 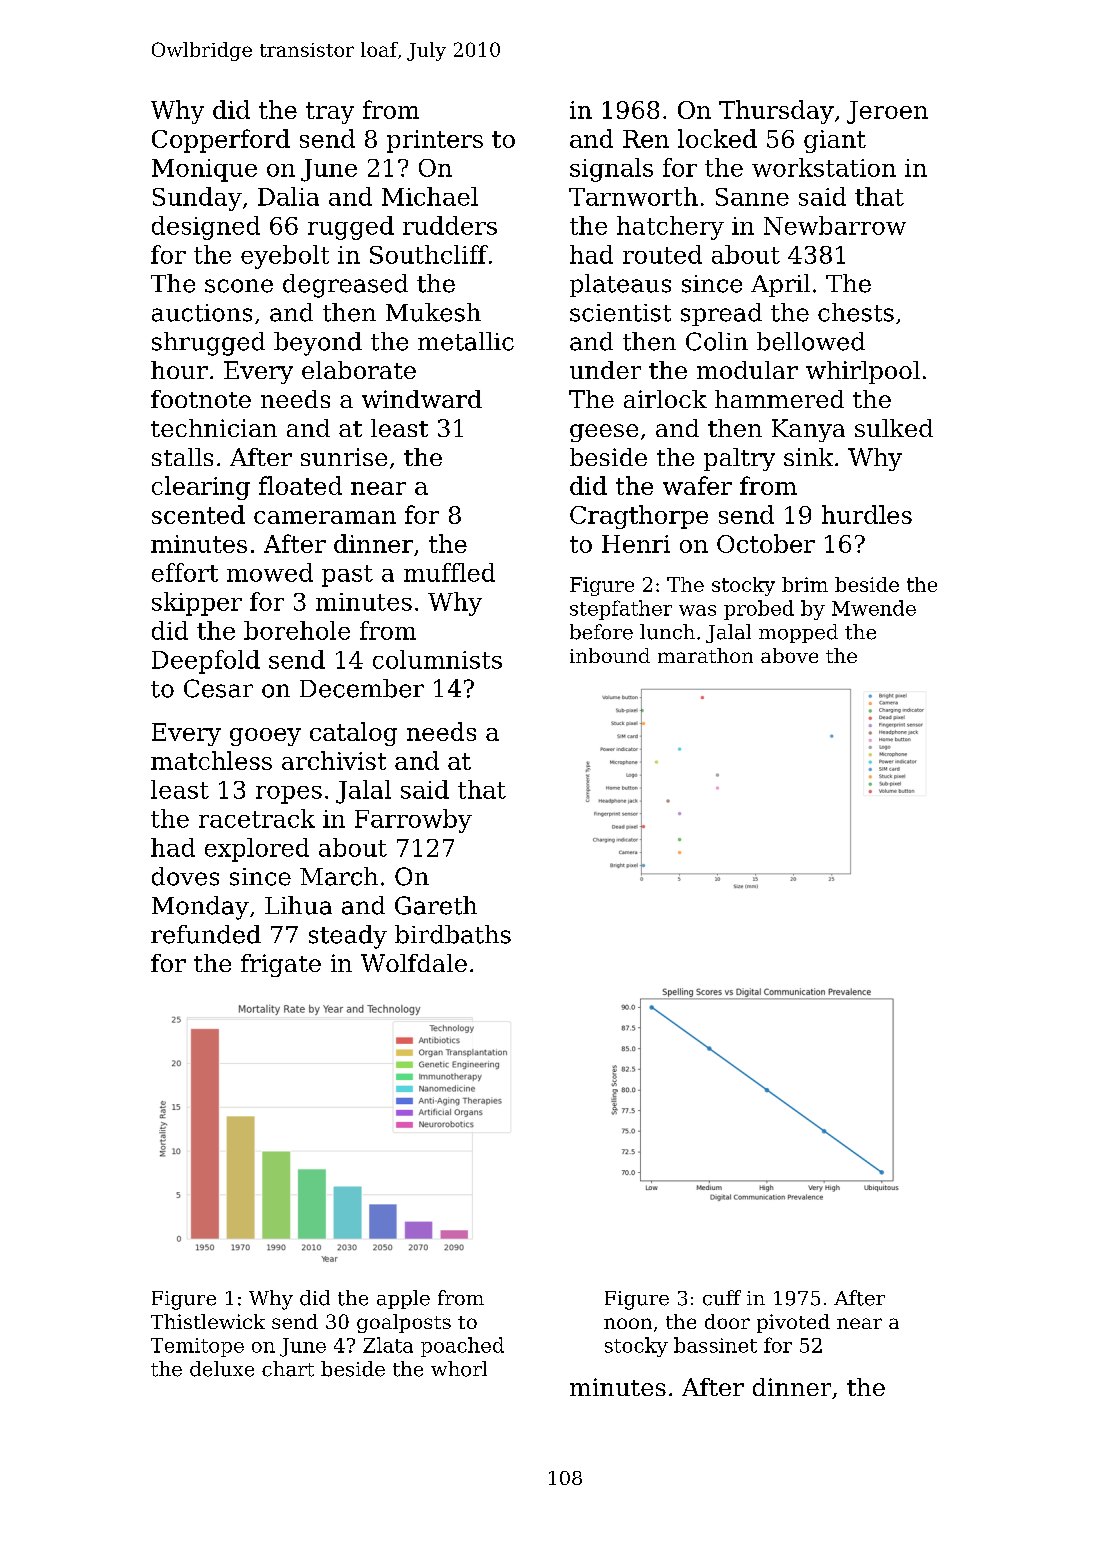 What do you see at coordinates (435, 141) in the screenshot?
I see `printers` at bounding box center [435, 141].
